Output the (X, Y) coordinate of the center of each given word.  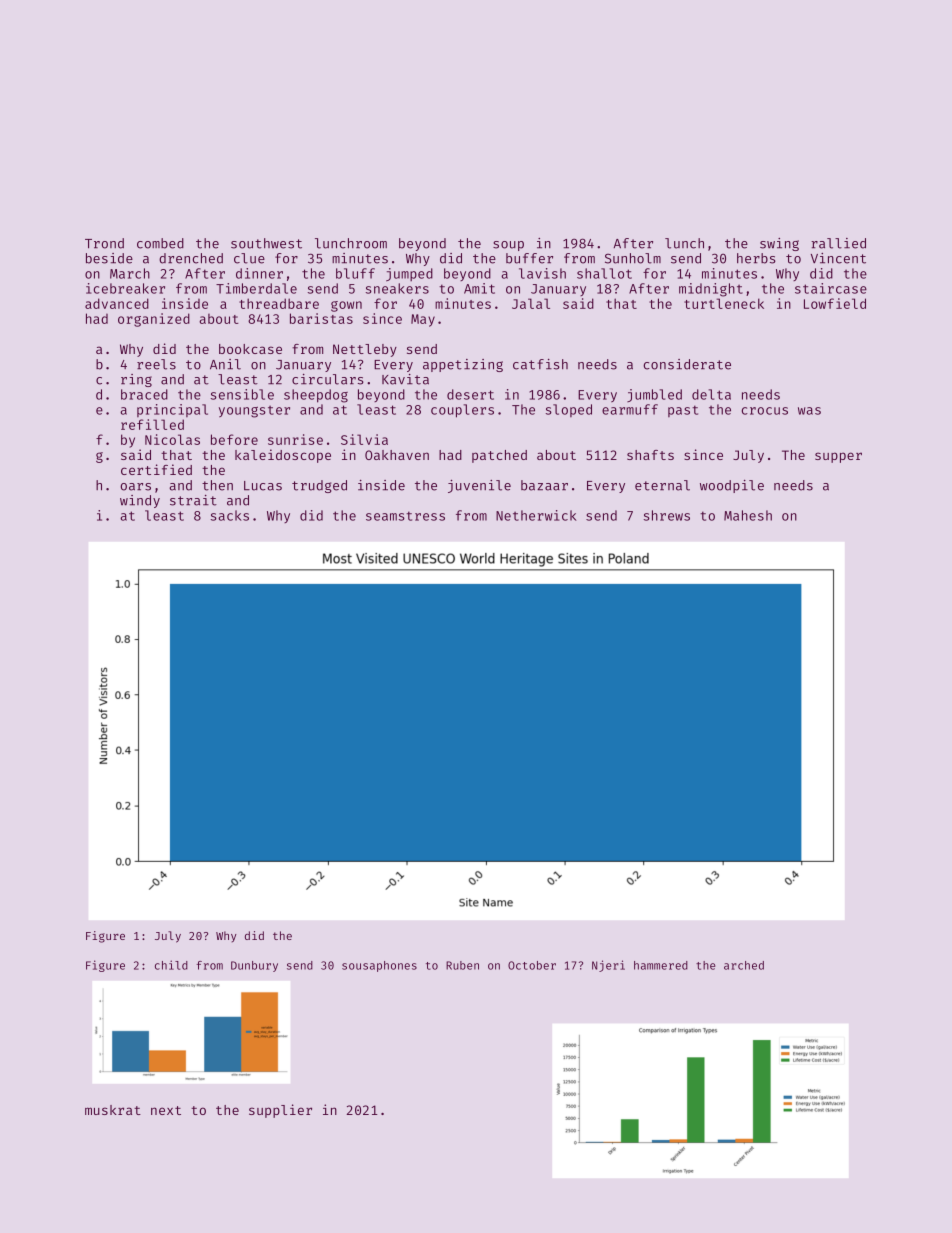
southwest (266, 243)
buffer (529, 258)
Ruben (462, 965)
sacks (230, 515)
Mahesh (748, 515)
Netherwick (536, 515)
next (166, 1110)
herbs (756, 258)
